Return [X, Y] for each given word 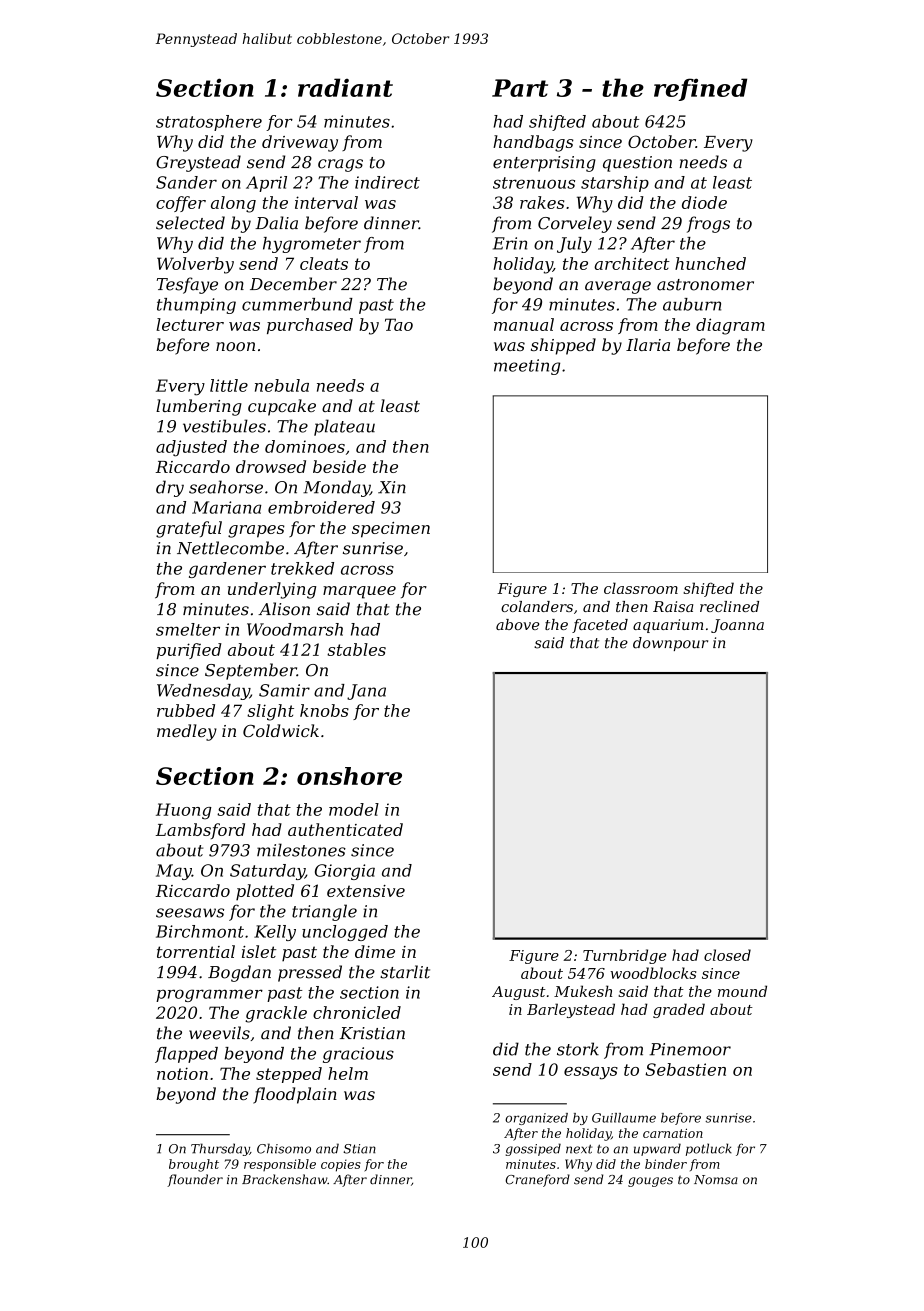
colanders [537, 606]
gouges [650, 1182]
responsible [280, 1165]
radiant [345, 87]
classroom [641, 588]
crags [340, 165]
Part [520, 88]
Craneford [537, 1180]
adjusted [191, 448]
